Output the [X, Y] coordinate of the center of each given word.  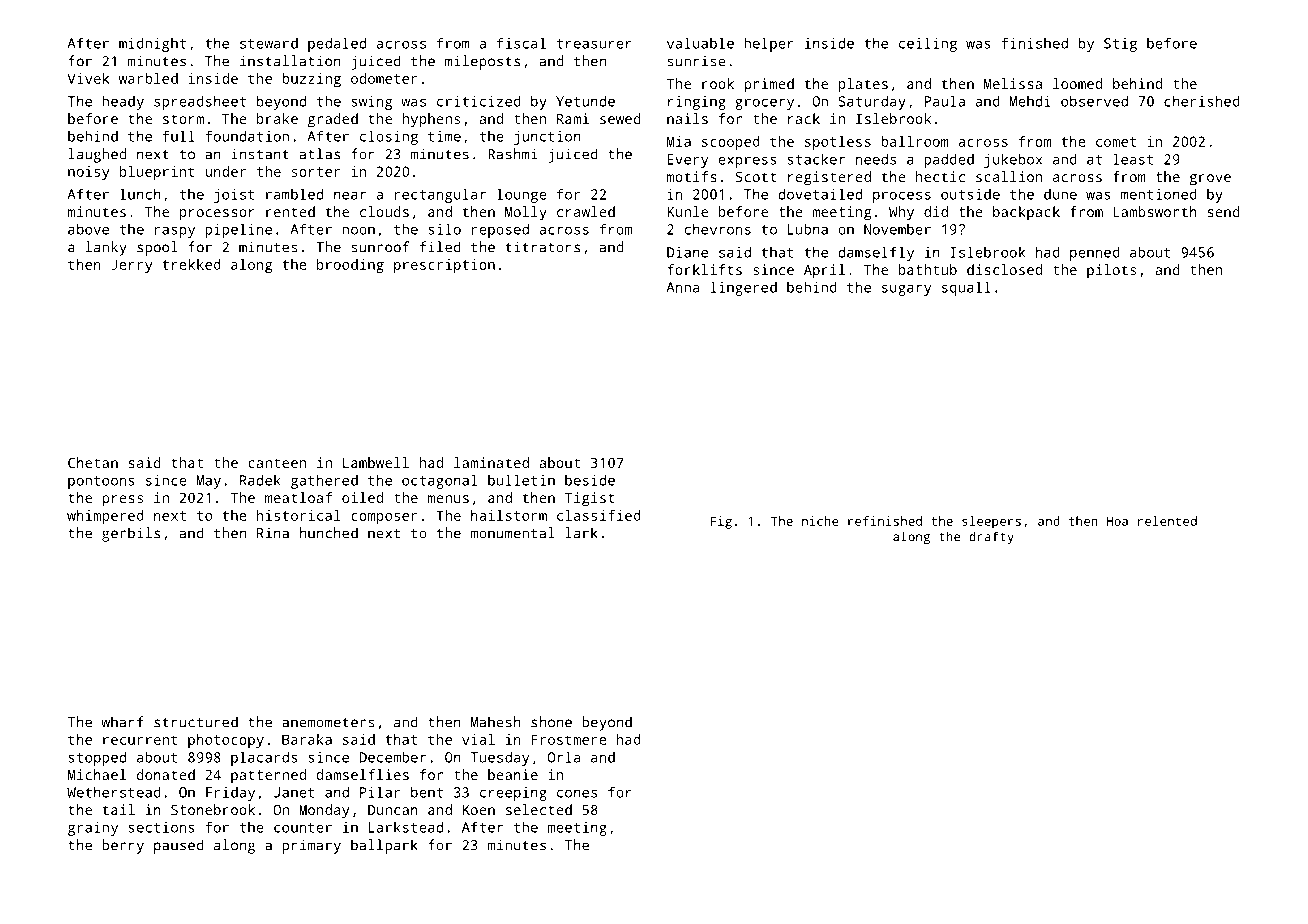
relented [1167, 521]
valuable [700, 43]
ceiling [928, 44]
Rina [273, 533]
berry [123, 846]
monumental [512, 533]
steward [269, 43]
